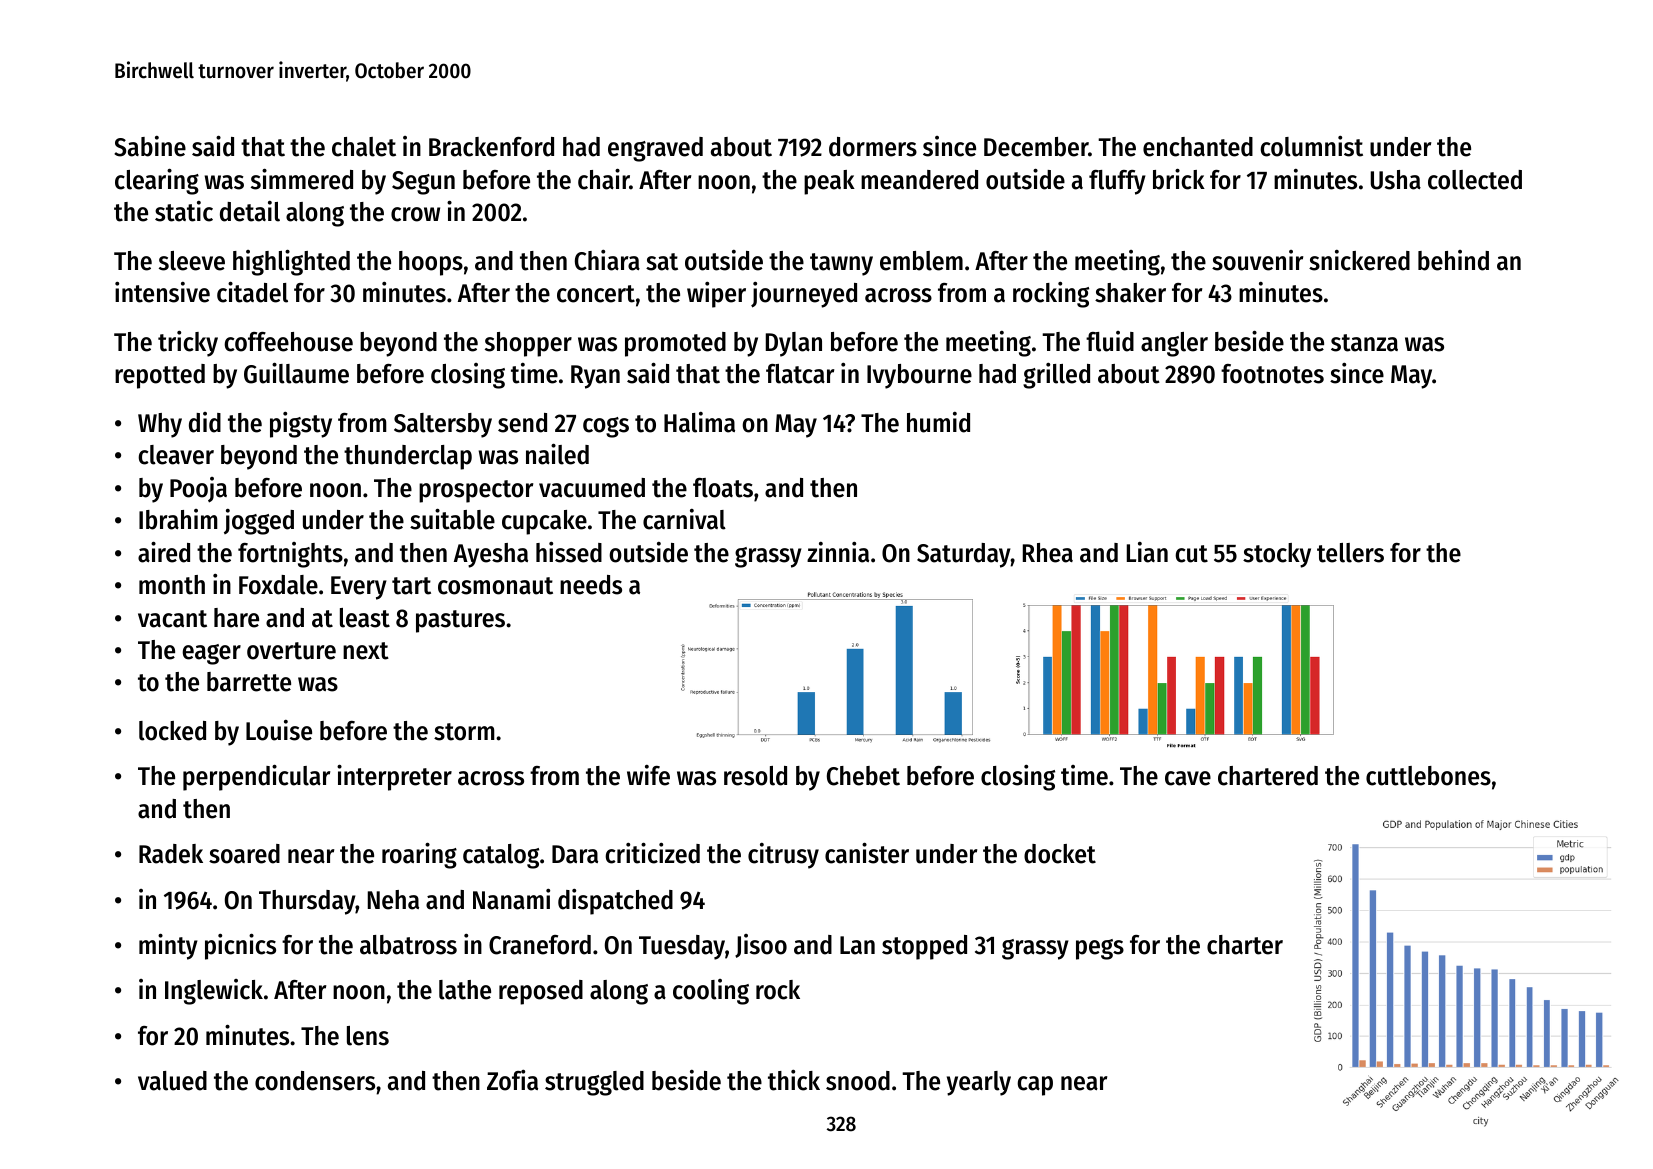 This screenshot has width=1653, height=1169. What do you see at coordinates (415, 214) in the screenshot?
I see `crow` at bounding box center [415, 214].
